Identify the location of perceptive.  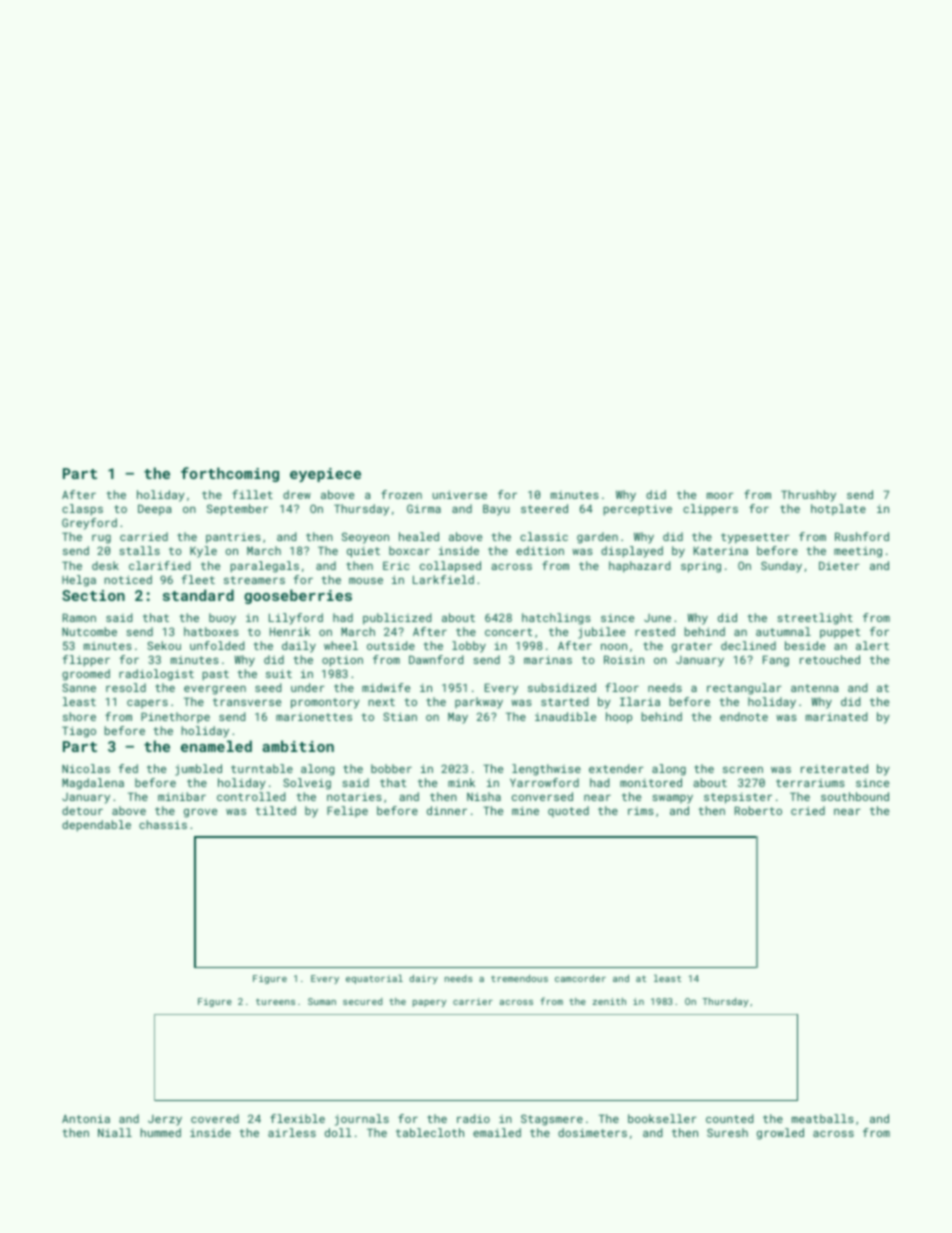
(637, 510).
